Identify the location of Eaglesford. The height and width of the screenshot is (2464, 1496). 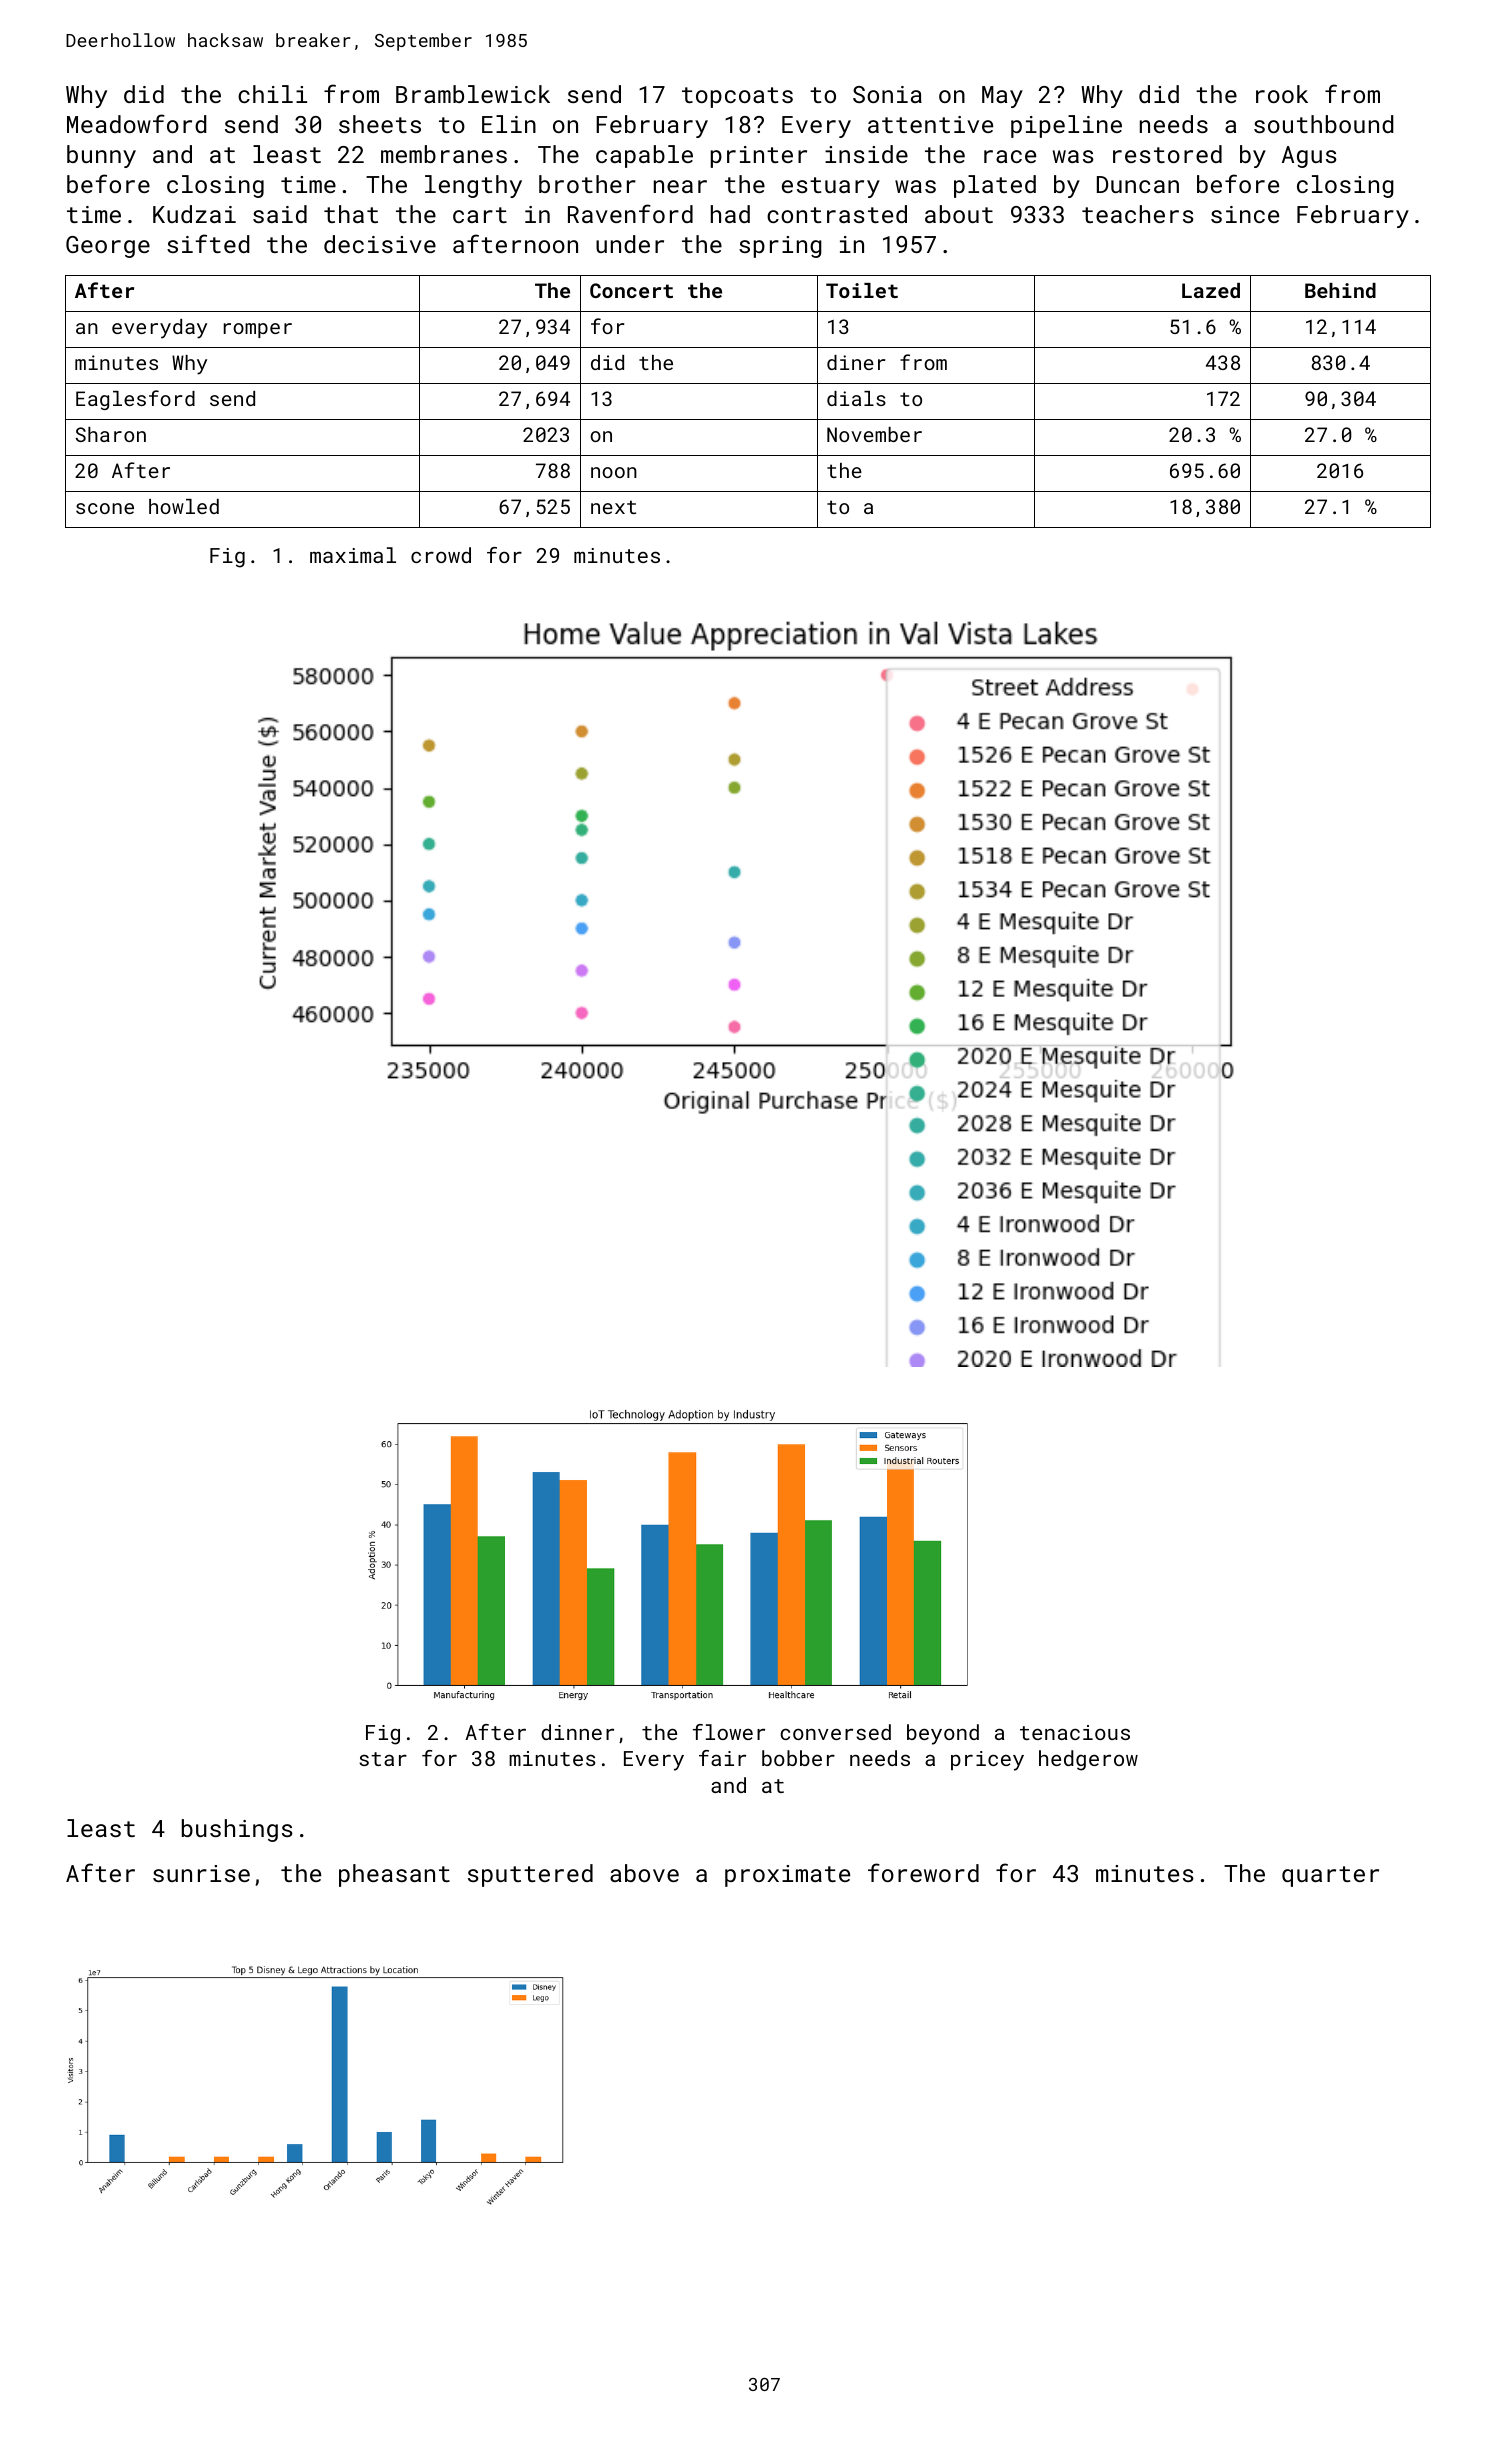
(135, 400).
